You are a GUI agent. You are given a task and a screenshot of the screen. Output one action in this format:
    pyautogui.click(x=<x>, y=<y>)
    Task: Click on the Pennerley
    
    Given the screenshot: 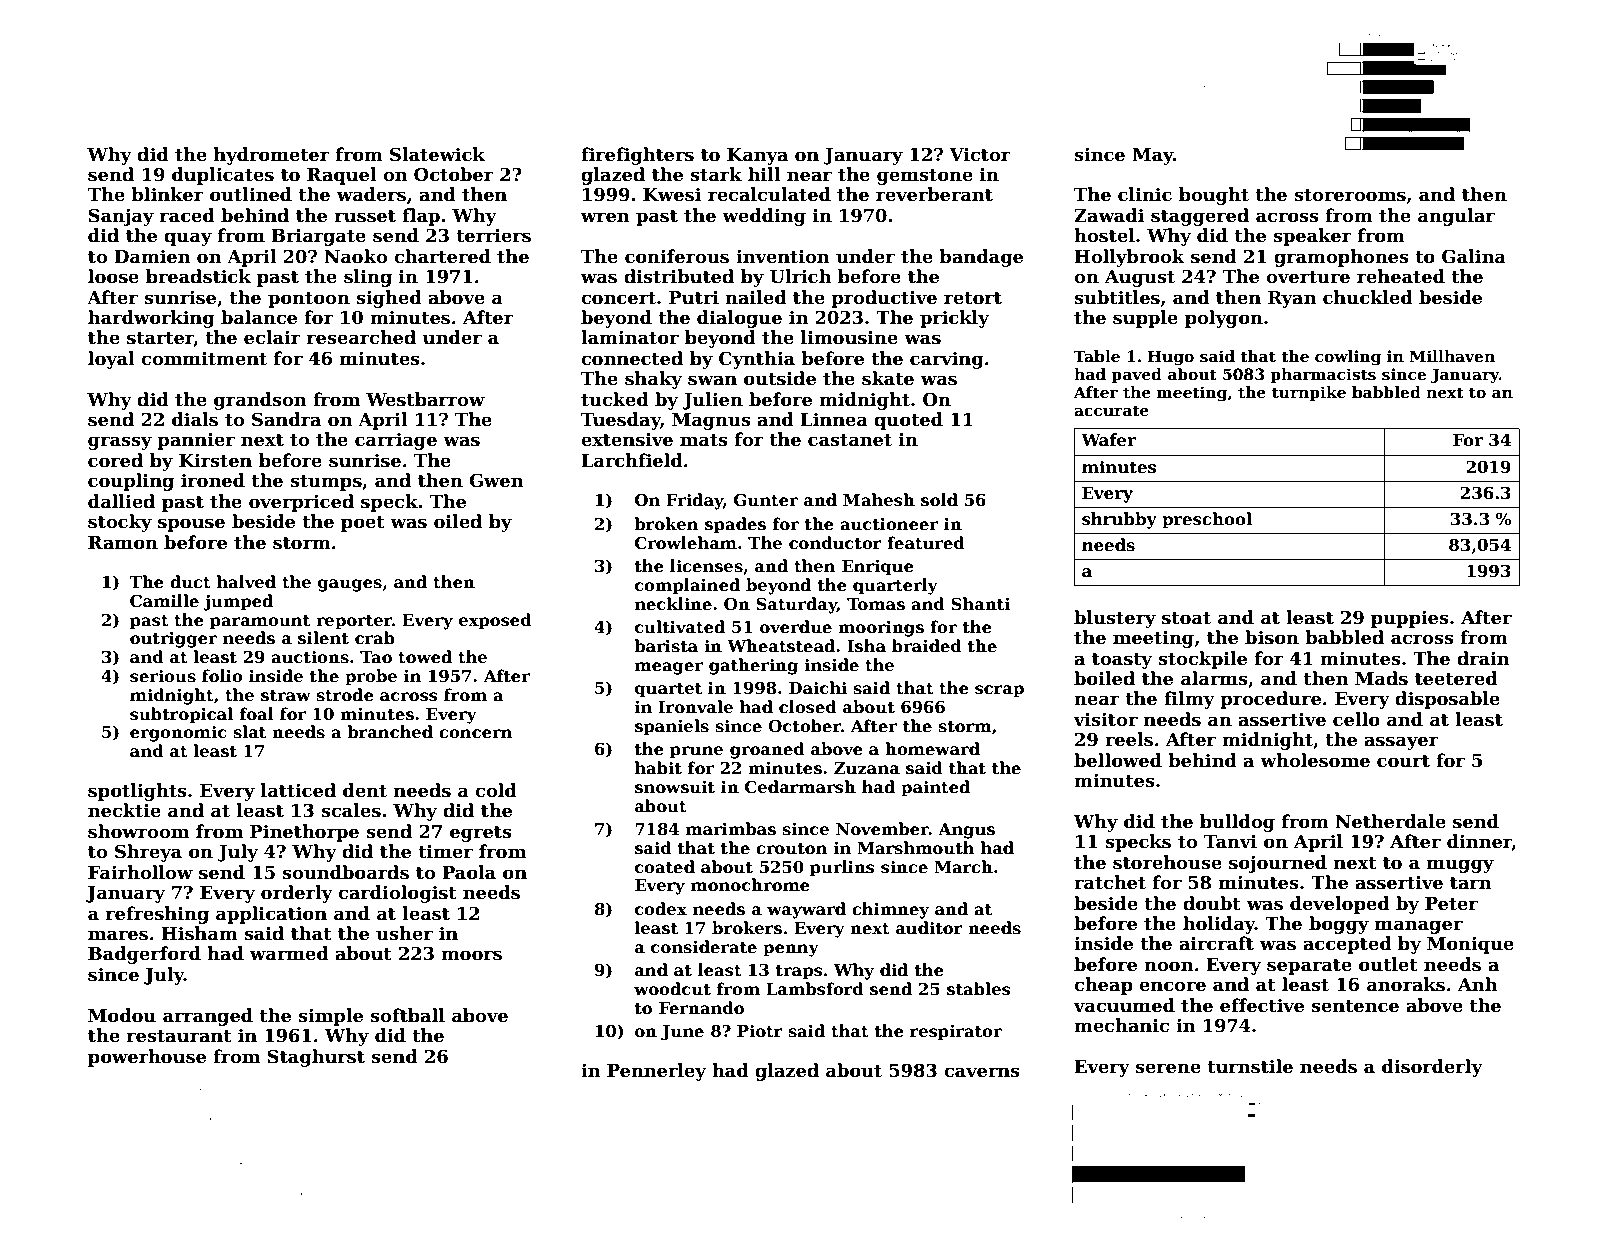 What is the action you would take?
    pyautogui.click(x=656, y=1072)
